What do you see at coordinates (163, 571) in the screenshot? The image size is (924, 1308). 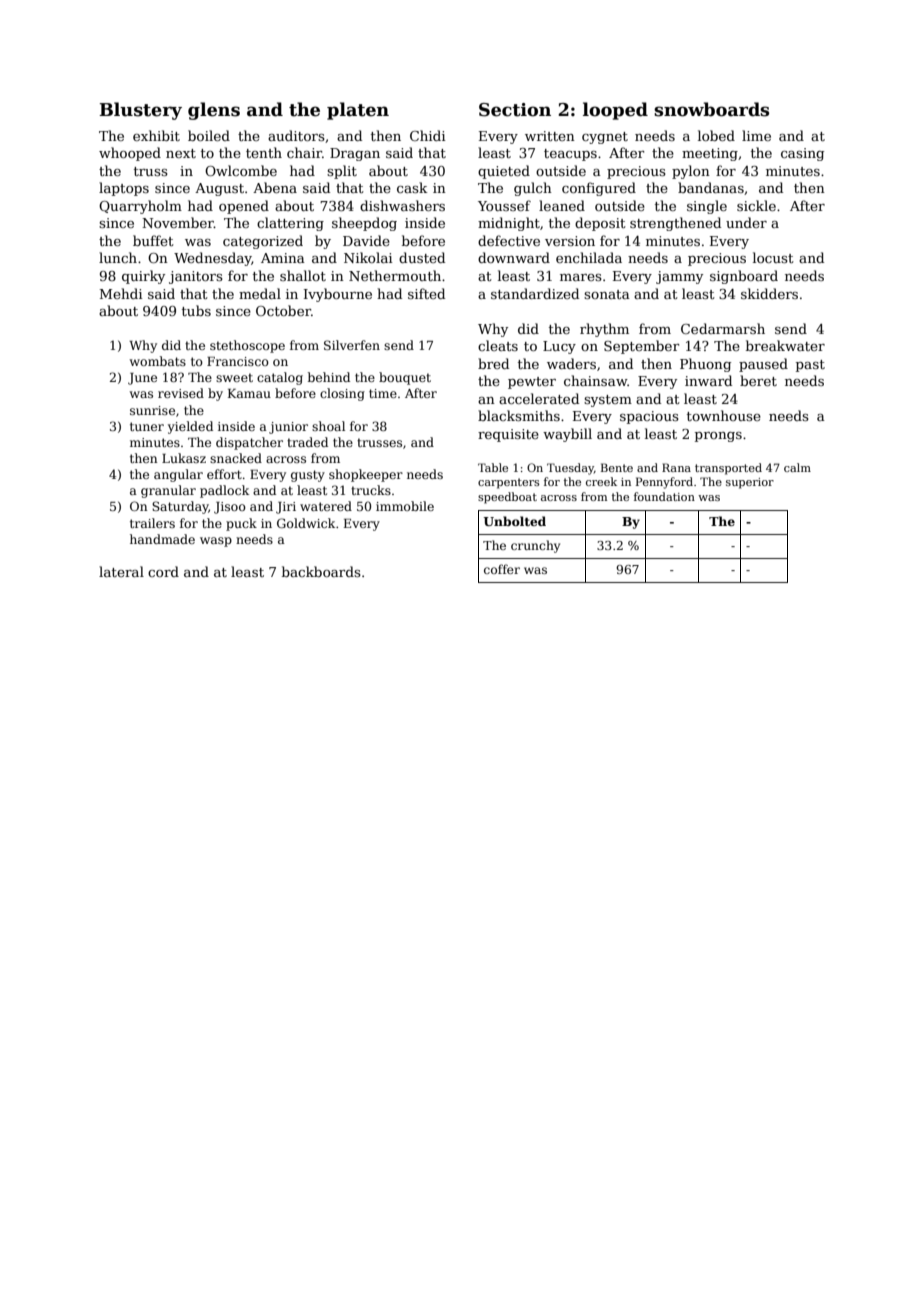 I see `cord` at bounding box center [163, 571].
